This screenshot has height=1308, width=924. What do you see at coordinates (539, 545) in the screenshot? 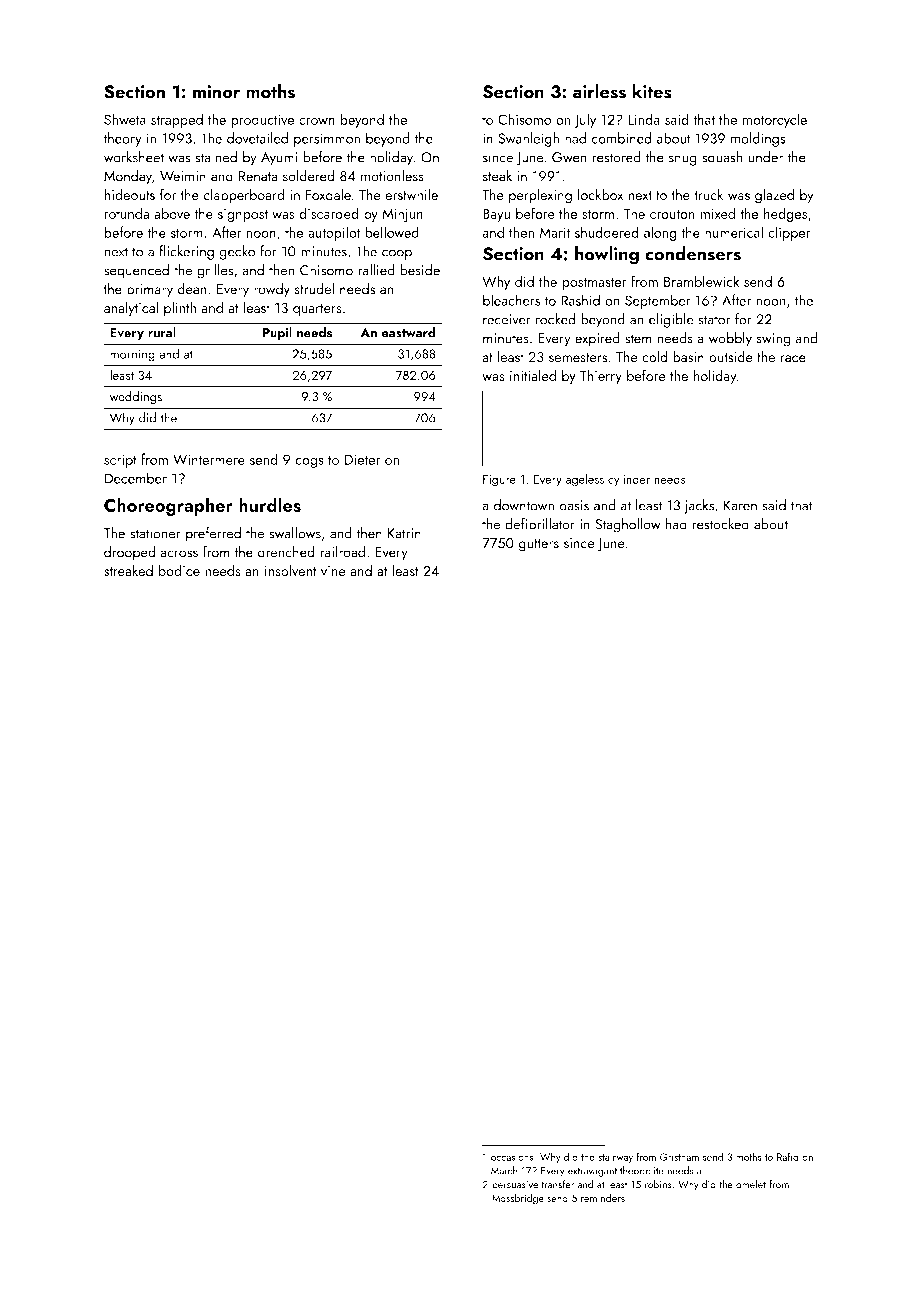
I see `gutters` at bounding box center [539, 545].
